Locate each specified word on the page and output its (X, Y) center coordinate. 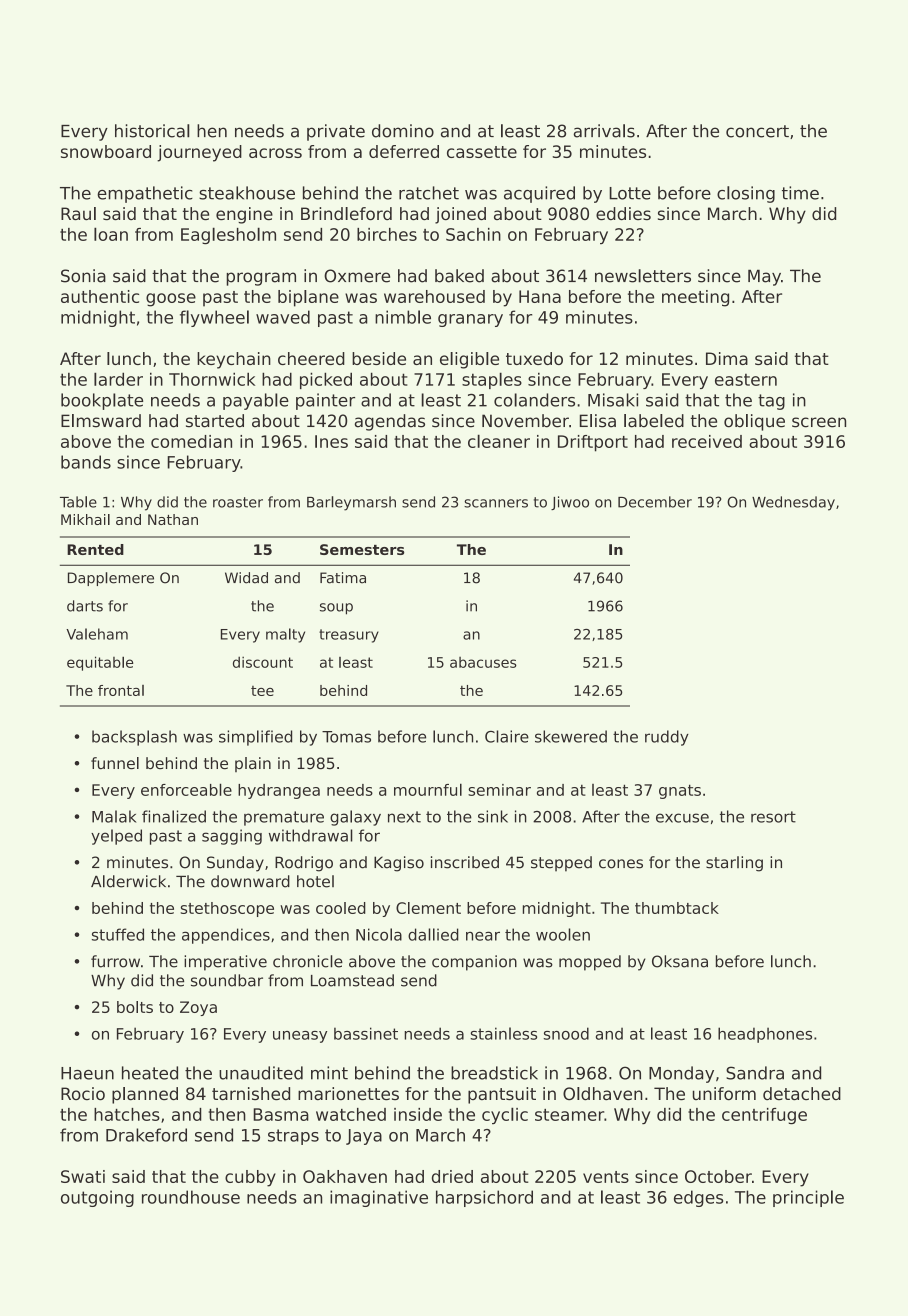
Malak (114, 816)
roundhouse (191, 1197)
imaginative (379, 1198)
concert (757, 131)
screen (819, 422)
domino (403, 131)
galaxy (355, 818)
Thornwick (212, 379)
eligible (469, 360)
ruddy (667, 738)
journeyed (199, 153)
